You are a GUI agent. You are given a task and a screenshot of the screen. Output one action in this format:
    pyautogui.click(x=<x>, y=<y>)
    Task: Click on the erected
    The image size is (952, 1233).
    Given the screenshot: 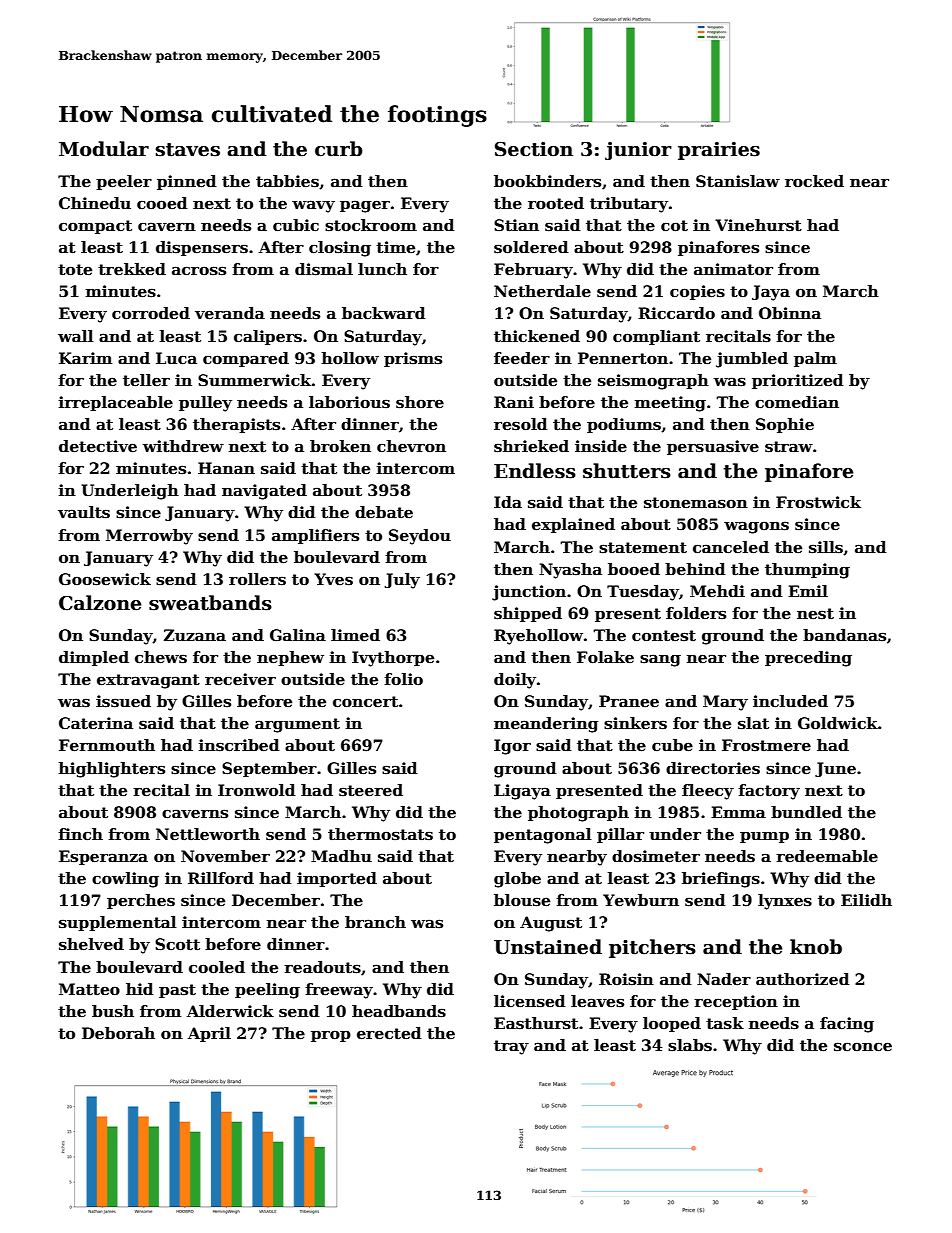 What is the action you would take?
    pyautogui.click(x=389, y=1033)
